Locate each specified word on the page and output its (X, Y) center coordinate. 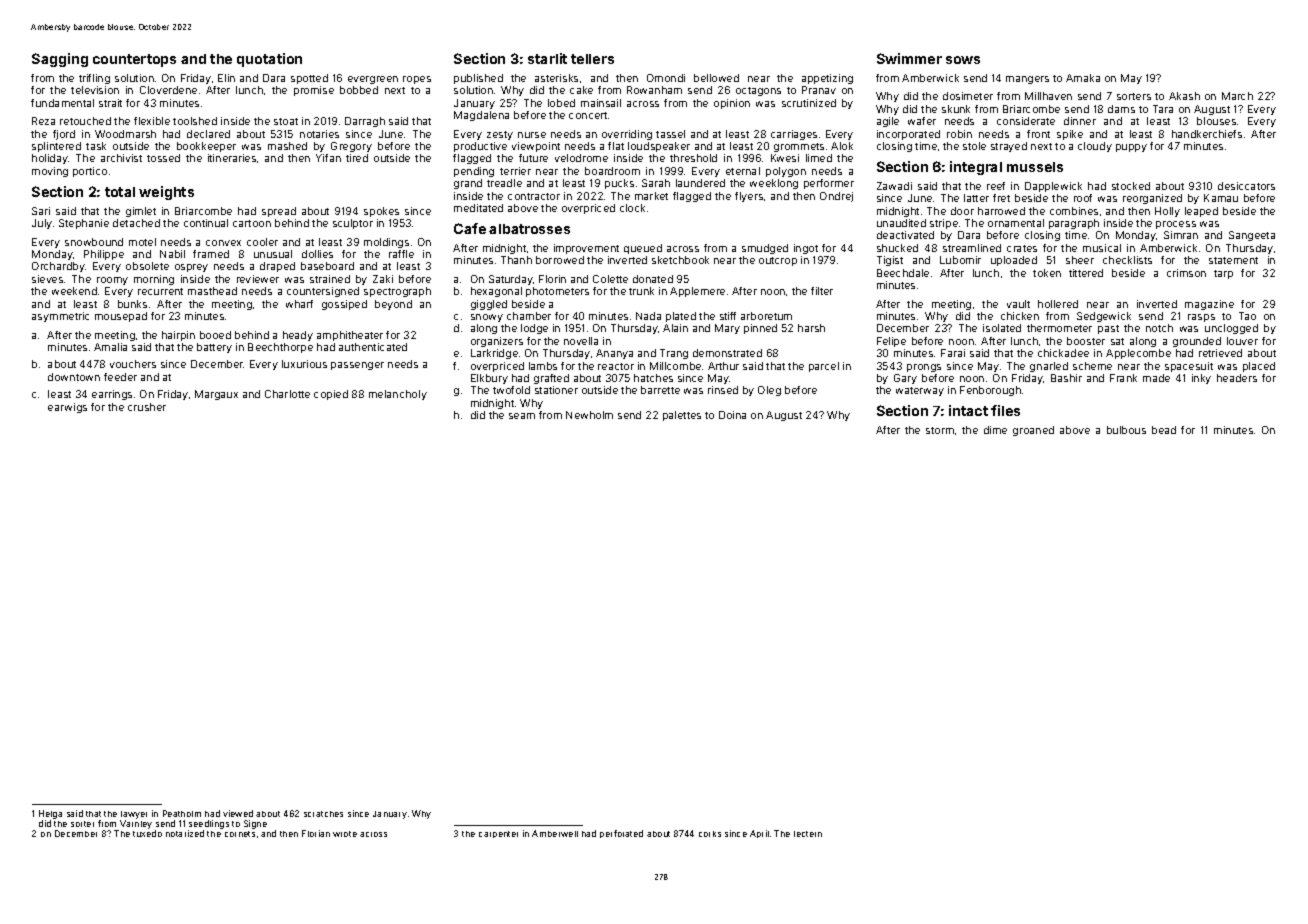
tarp (1223, 274)
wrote (345, 834)
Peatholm (182, 813)
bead (1164, 430)
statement (1233, 260)
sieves (47, 279)
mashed (287, 146)
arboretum (766, 316)
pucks (619, 184)
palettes (682, 416)
